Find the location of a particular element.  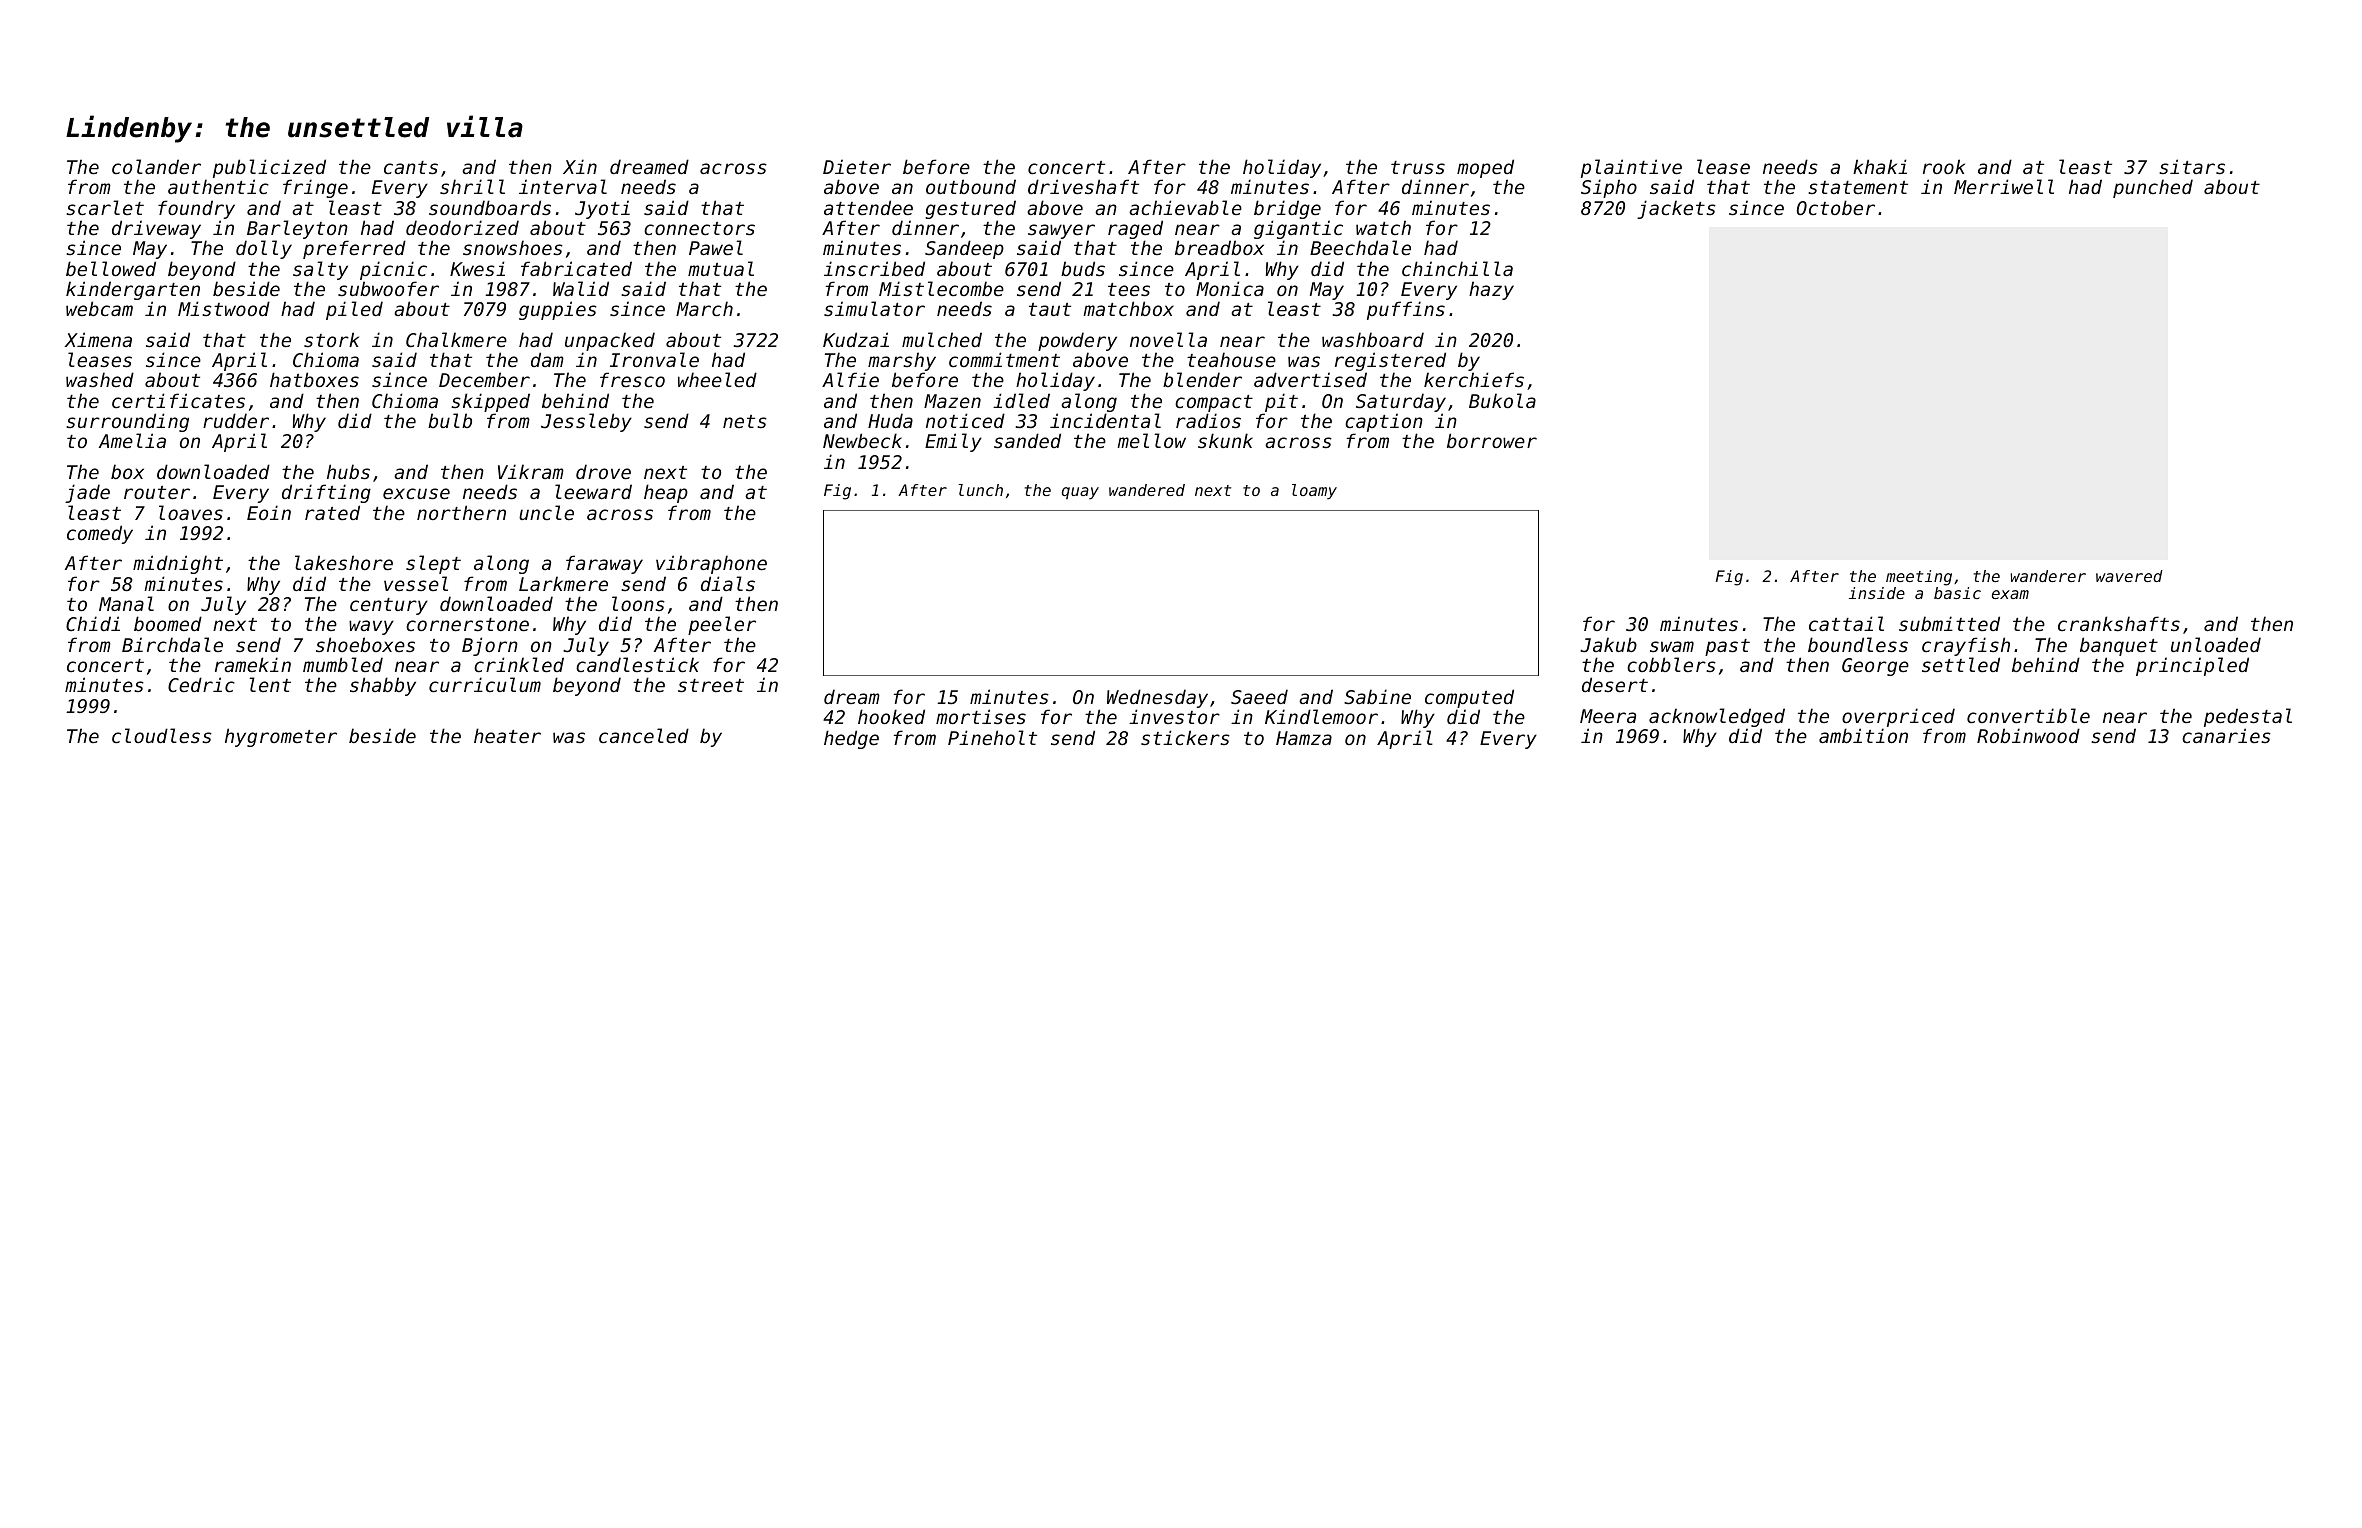

loamy is located at coordinates (1314, 492).
